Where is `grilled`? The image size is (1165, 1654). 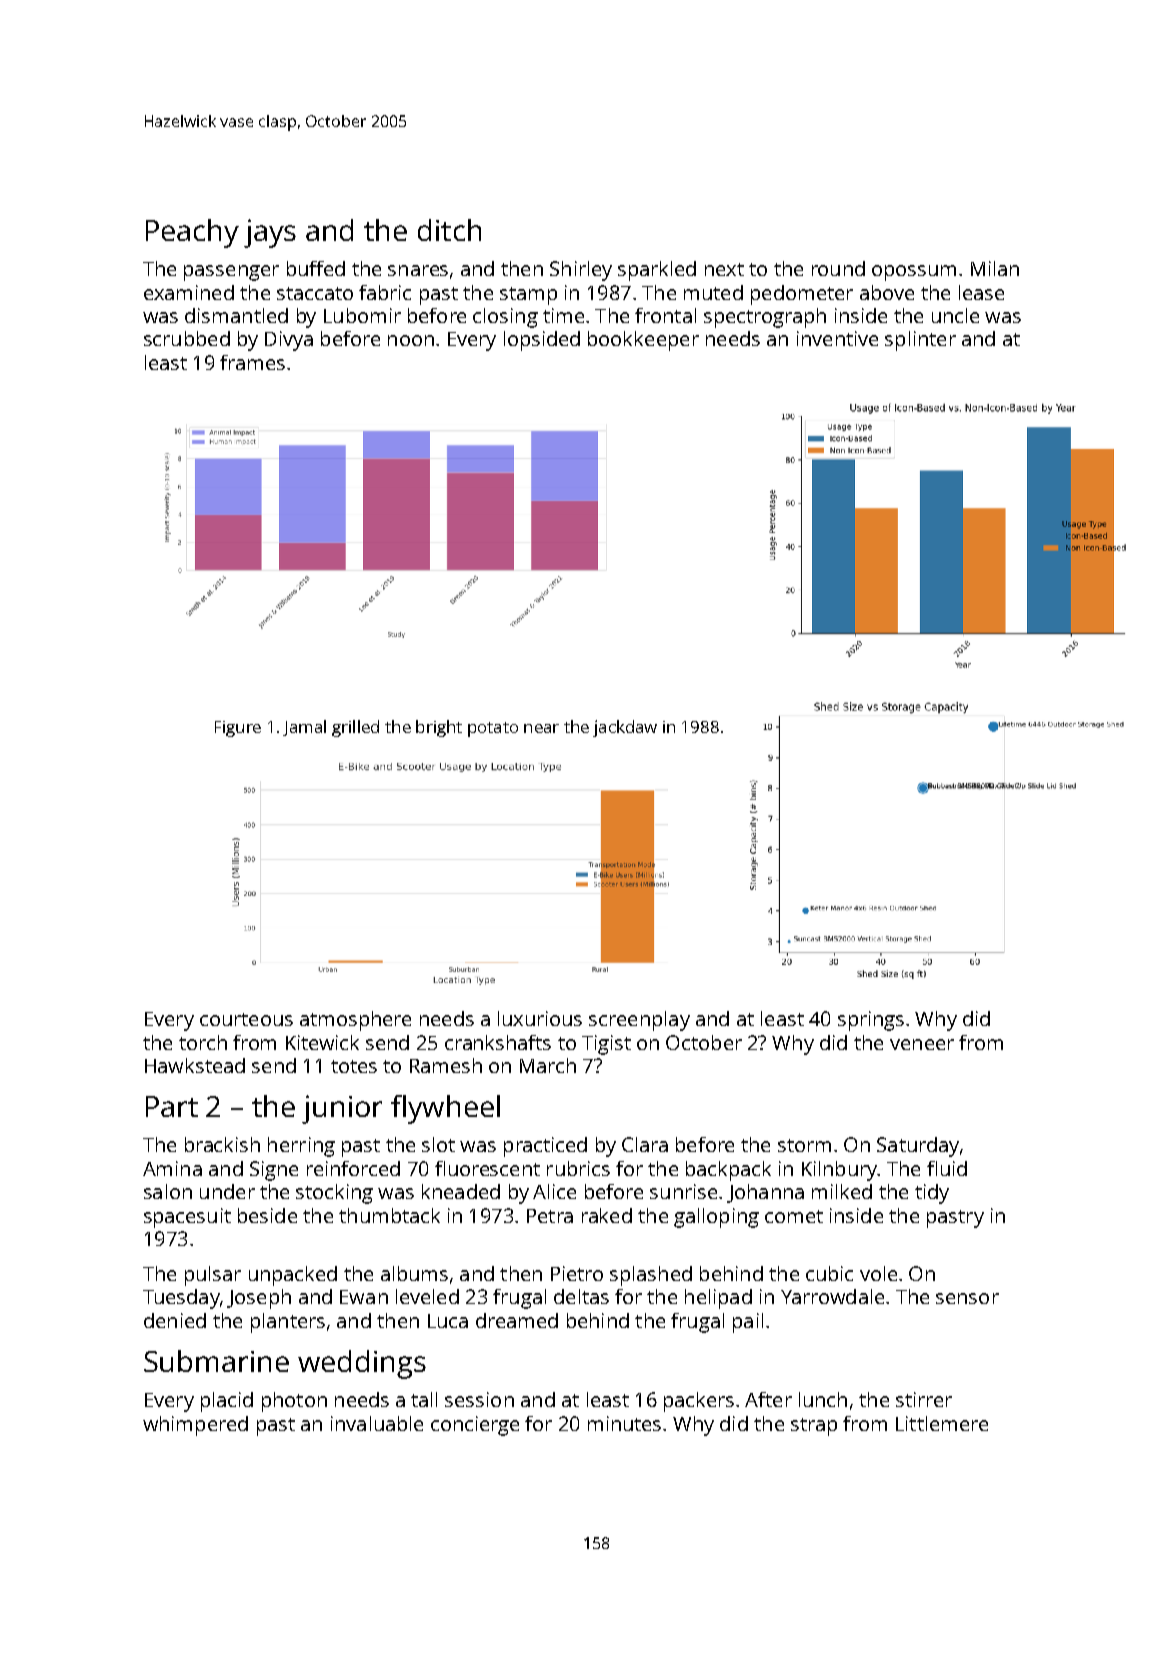
grilled is located at coordinates (355, 728).
